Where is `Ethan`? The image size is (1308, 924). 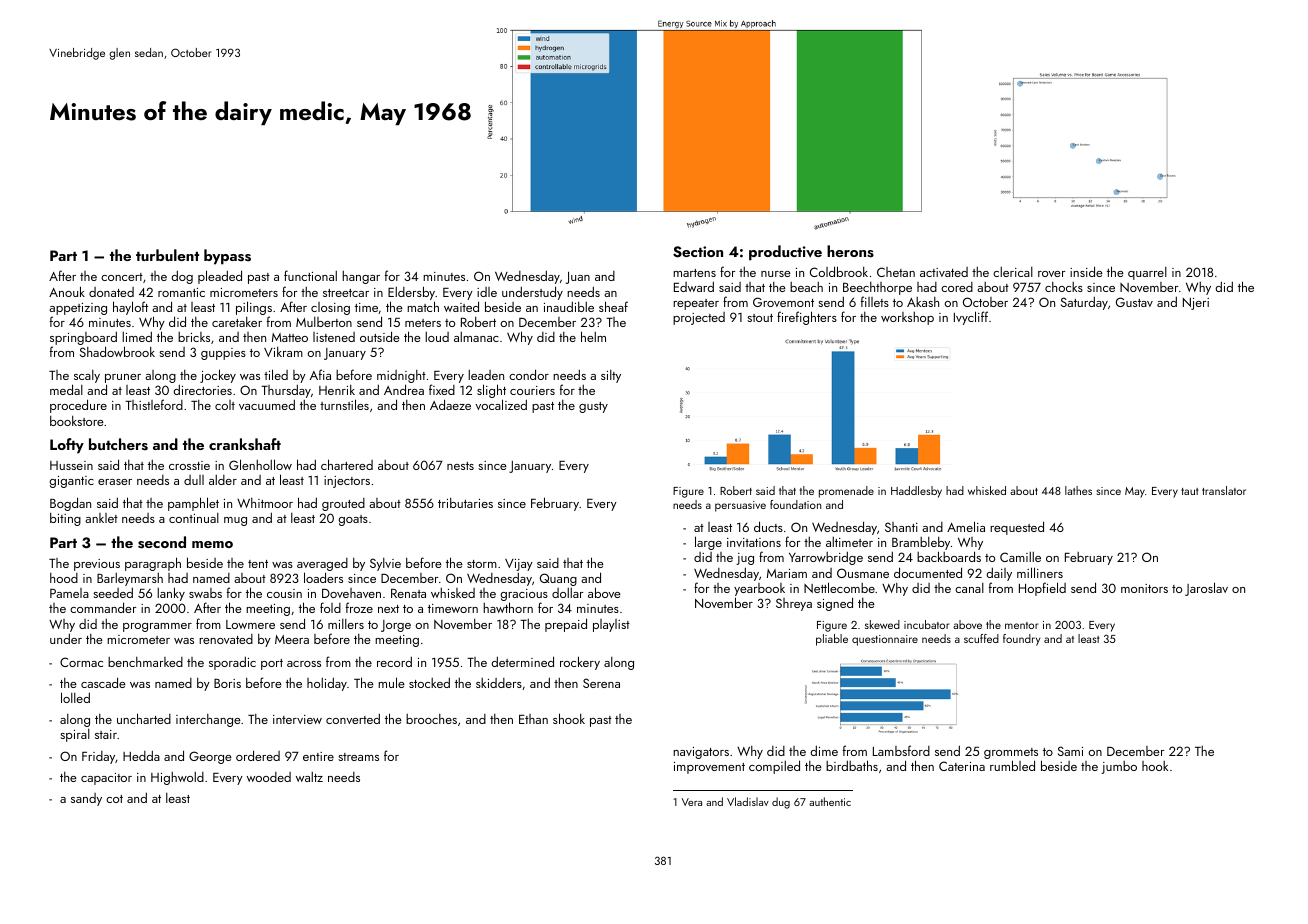 Ethan is located at coordinates (533, 719).
